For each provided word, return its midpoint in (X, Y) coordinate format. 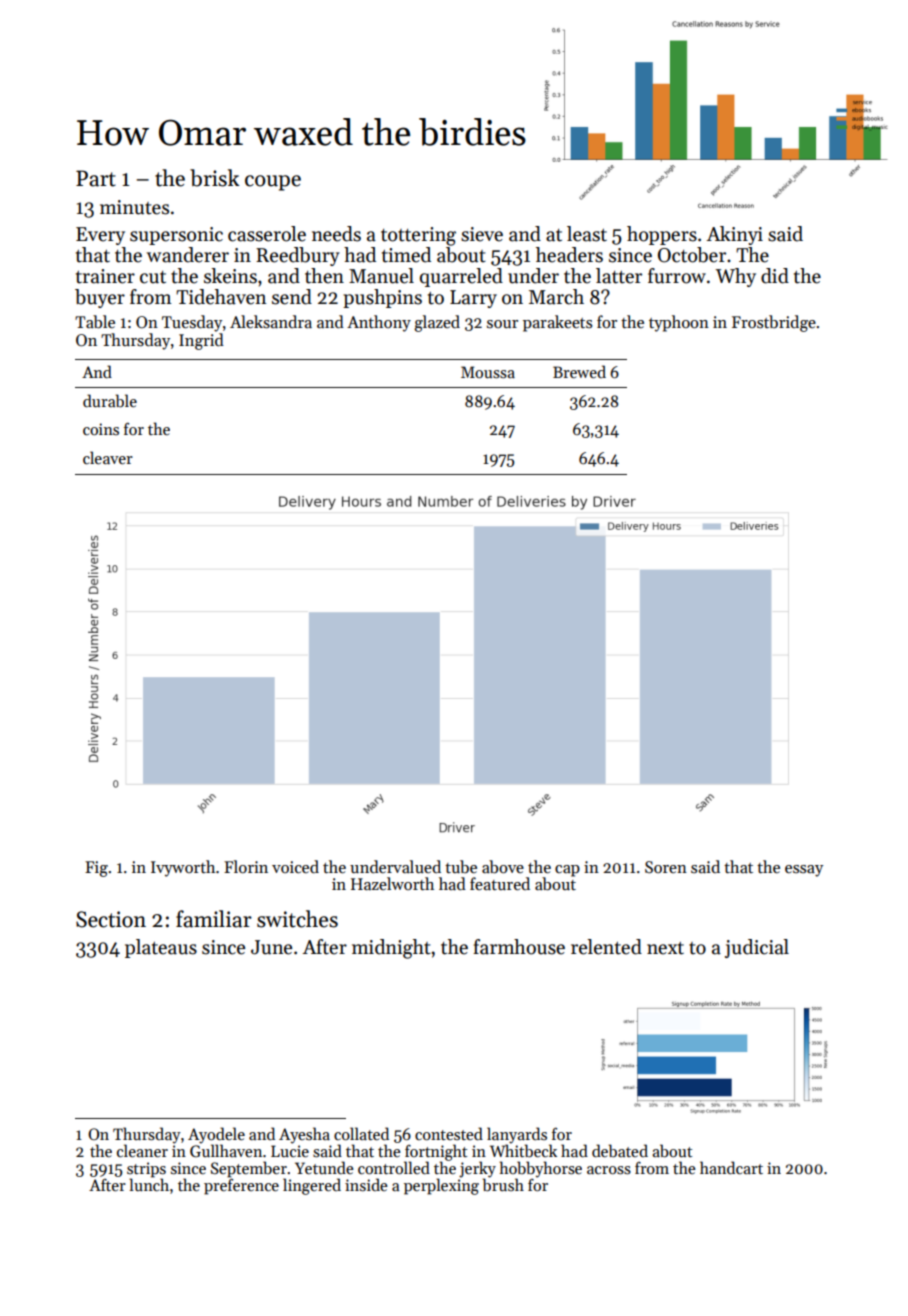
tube (461, 866)
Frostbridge (774, 323)
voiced (295, 866)
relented (606, 947)
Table (95, 322)
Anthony (379, 323)
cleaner (142, 1150)
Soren (666, 867)
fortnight (436, 1152)
